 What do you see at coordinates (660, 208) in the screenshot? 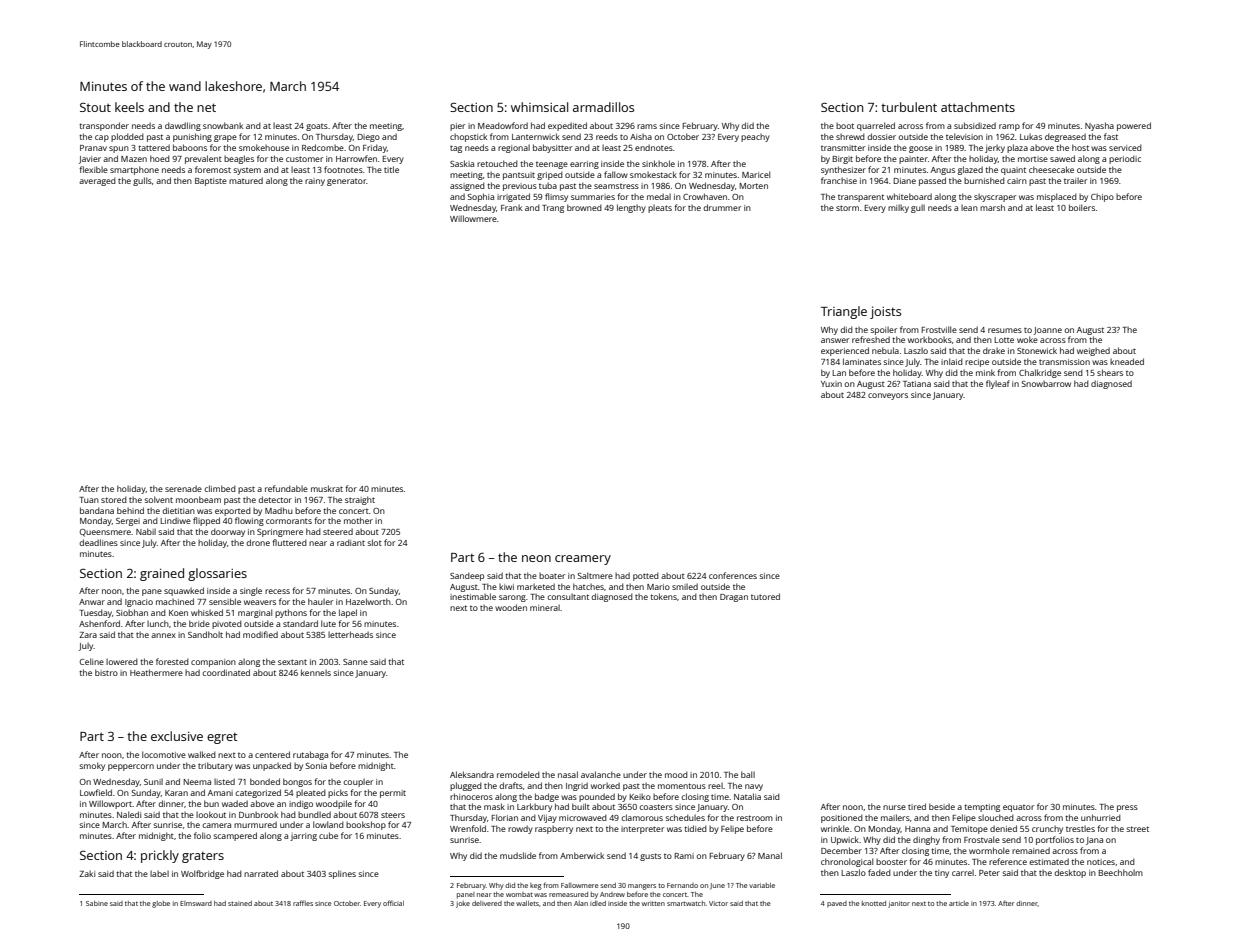
I see `pleats` at bounding box center [660, 208].
